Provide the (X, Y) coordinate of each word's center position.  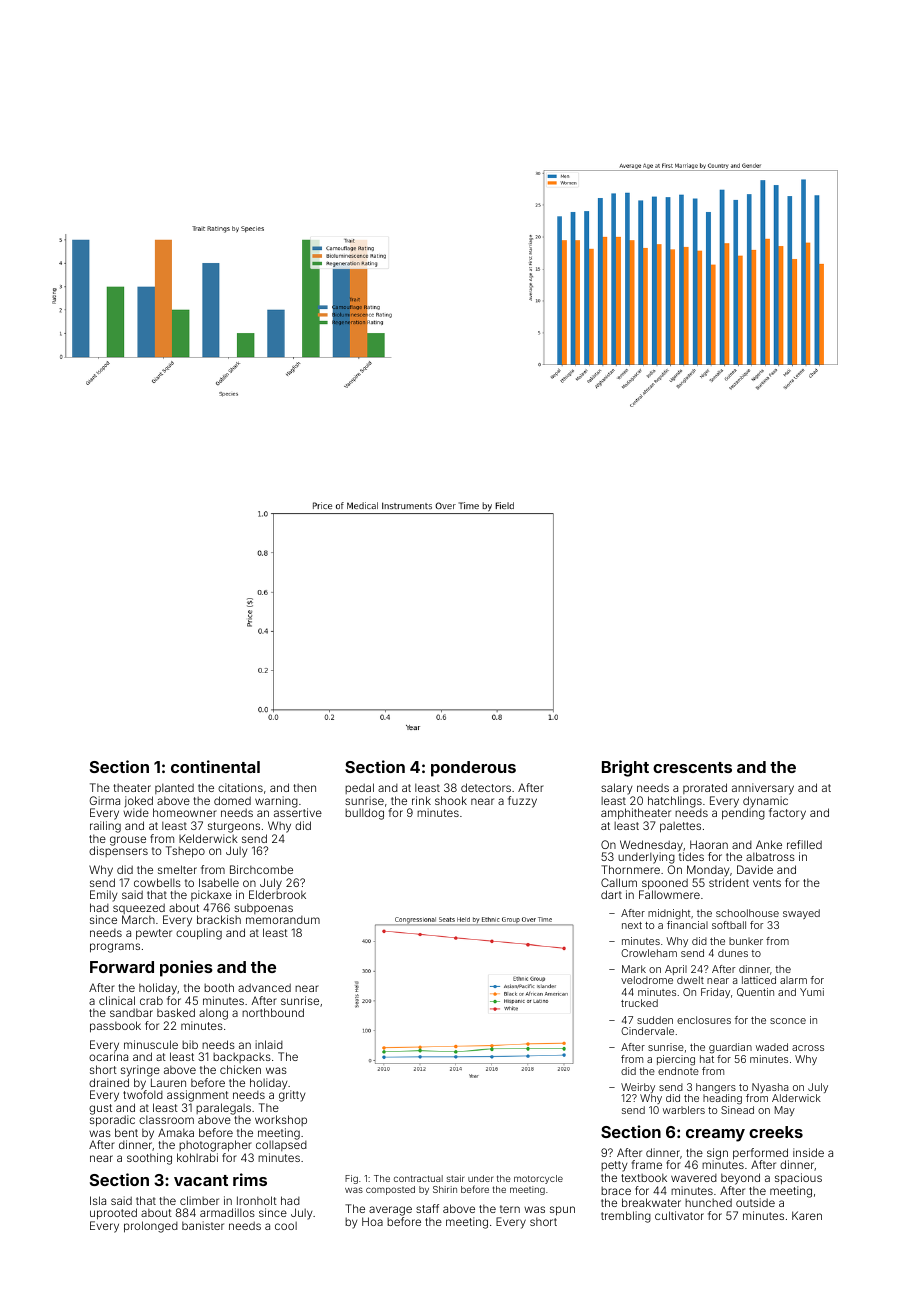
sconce (788, 1021)
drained (109, 1082)
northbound (273, 1012)
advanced (264, 987)
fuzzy (522, 802)
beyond (740, 1179)
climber (199, 1200)
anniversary (763, 789)
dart (611, 894)
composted (390, 1190)
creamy (715, 1135)
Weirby (638, 1088)
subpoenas (263, 908)
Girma (105, 800)
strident (729, 882)
